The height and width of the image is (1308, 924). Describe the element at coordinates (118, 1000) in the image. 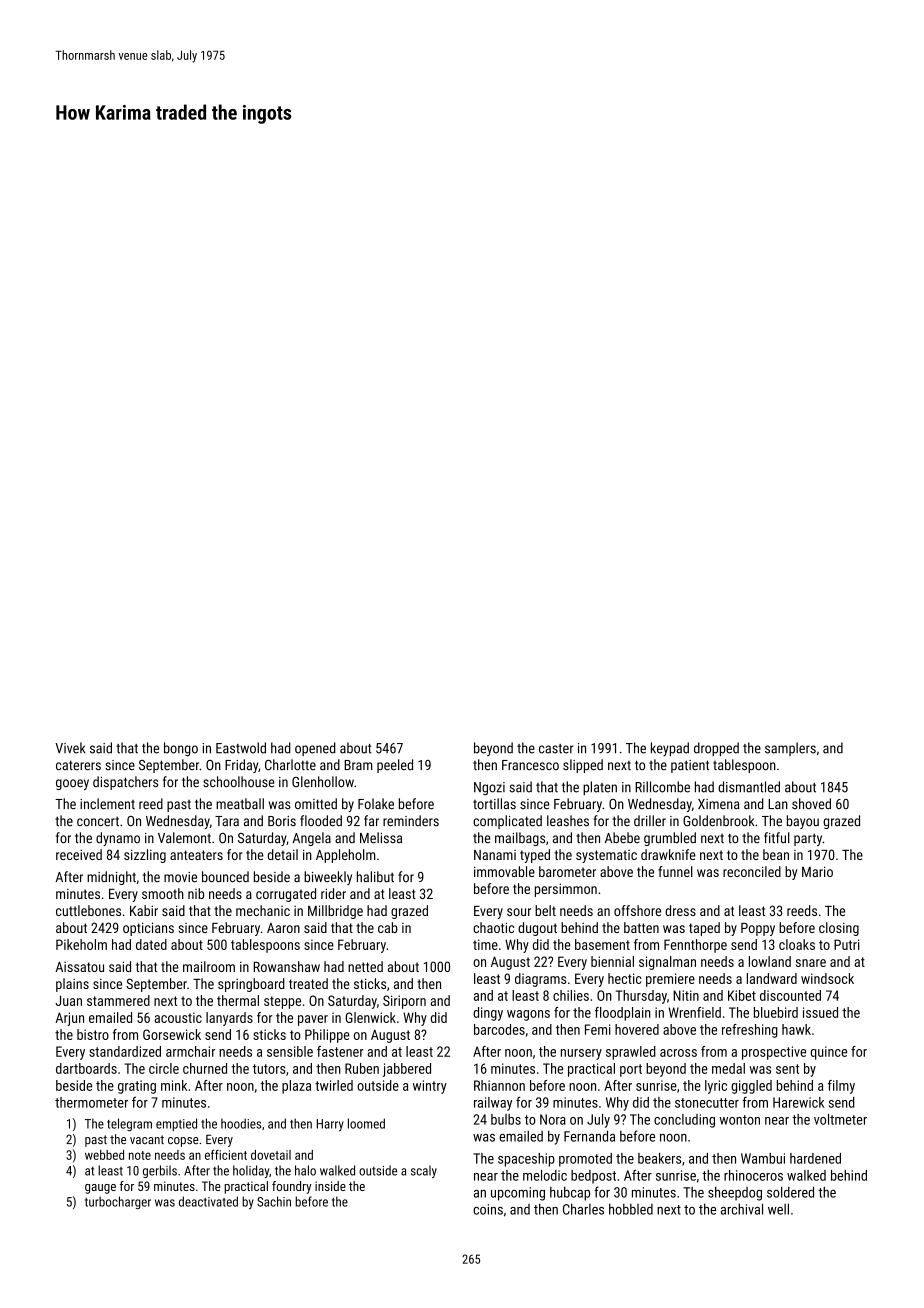

I see `stammered` at that location.
